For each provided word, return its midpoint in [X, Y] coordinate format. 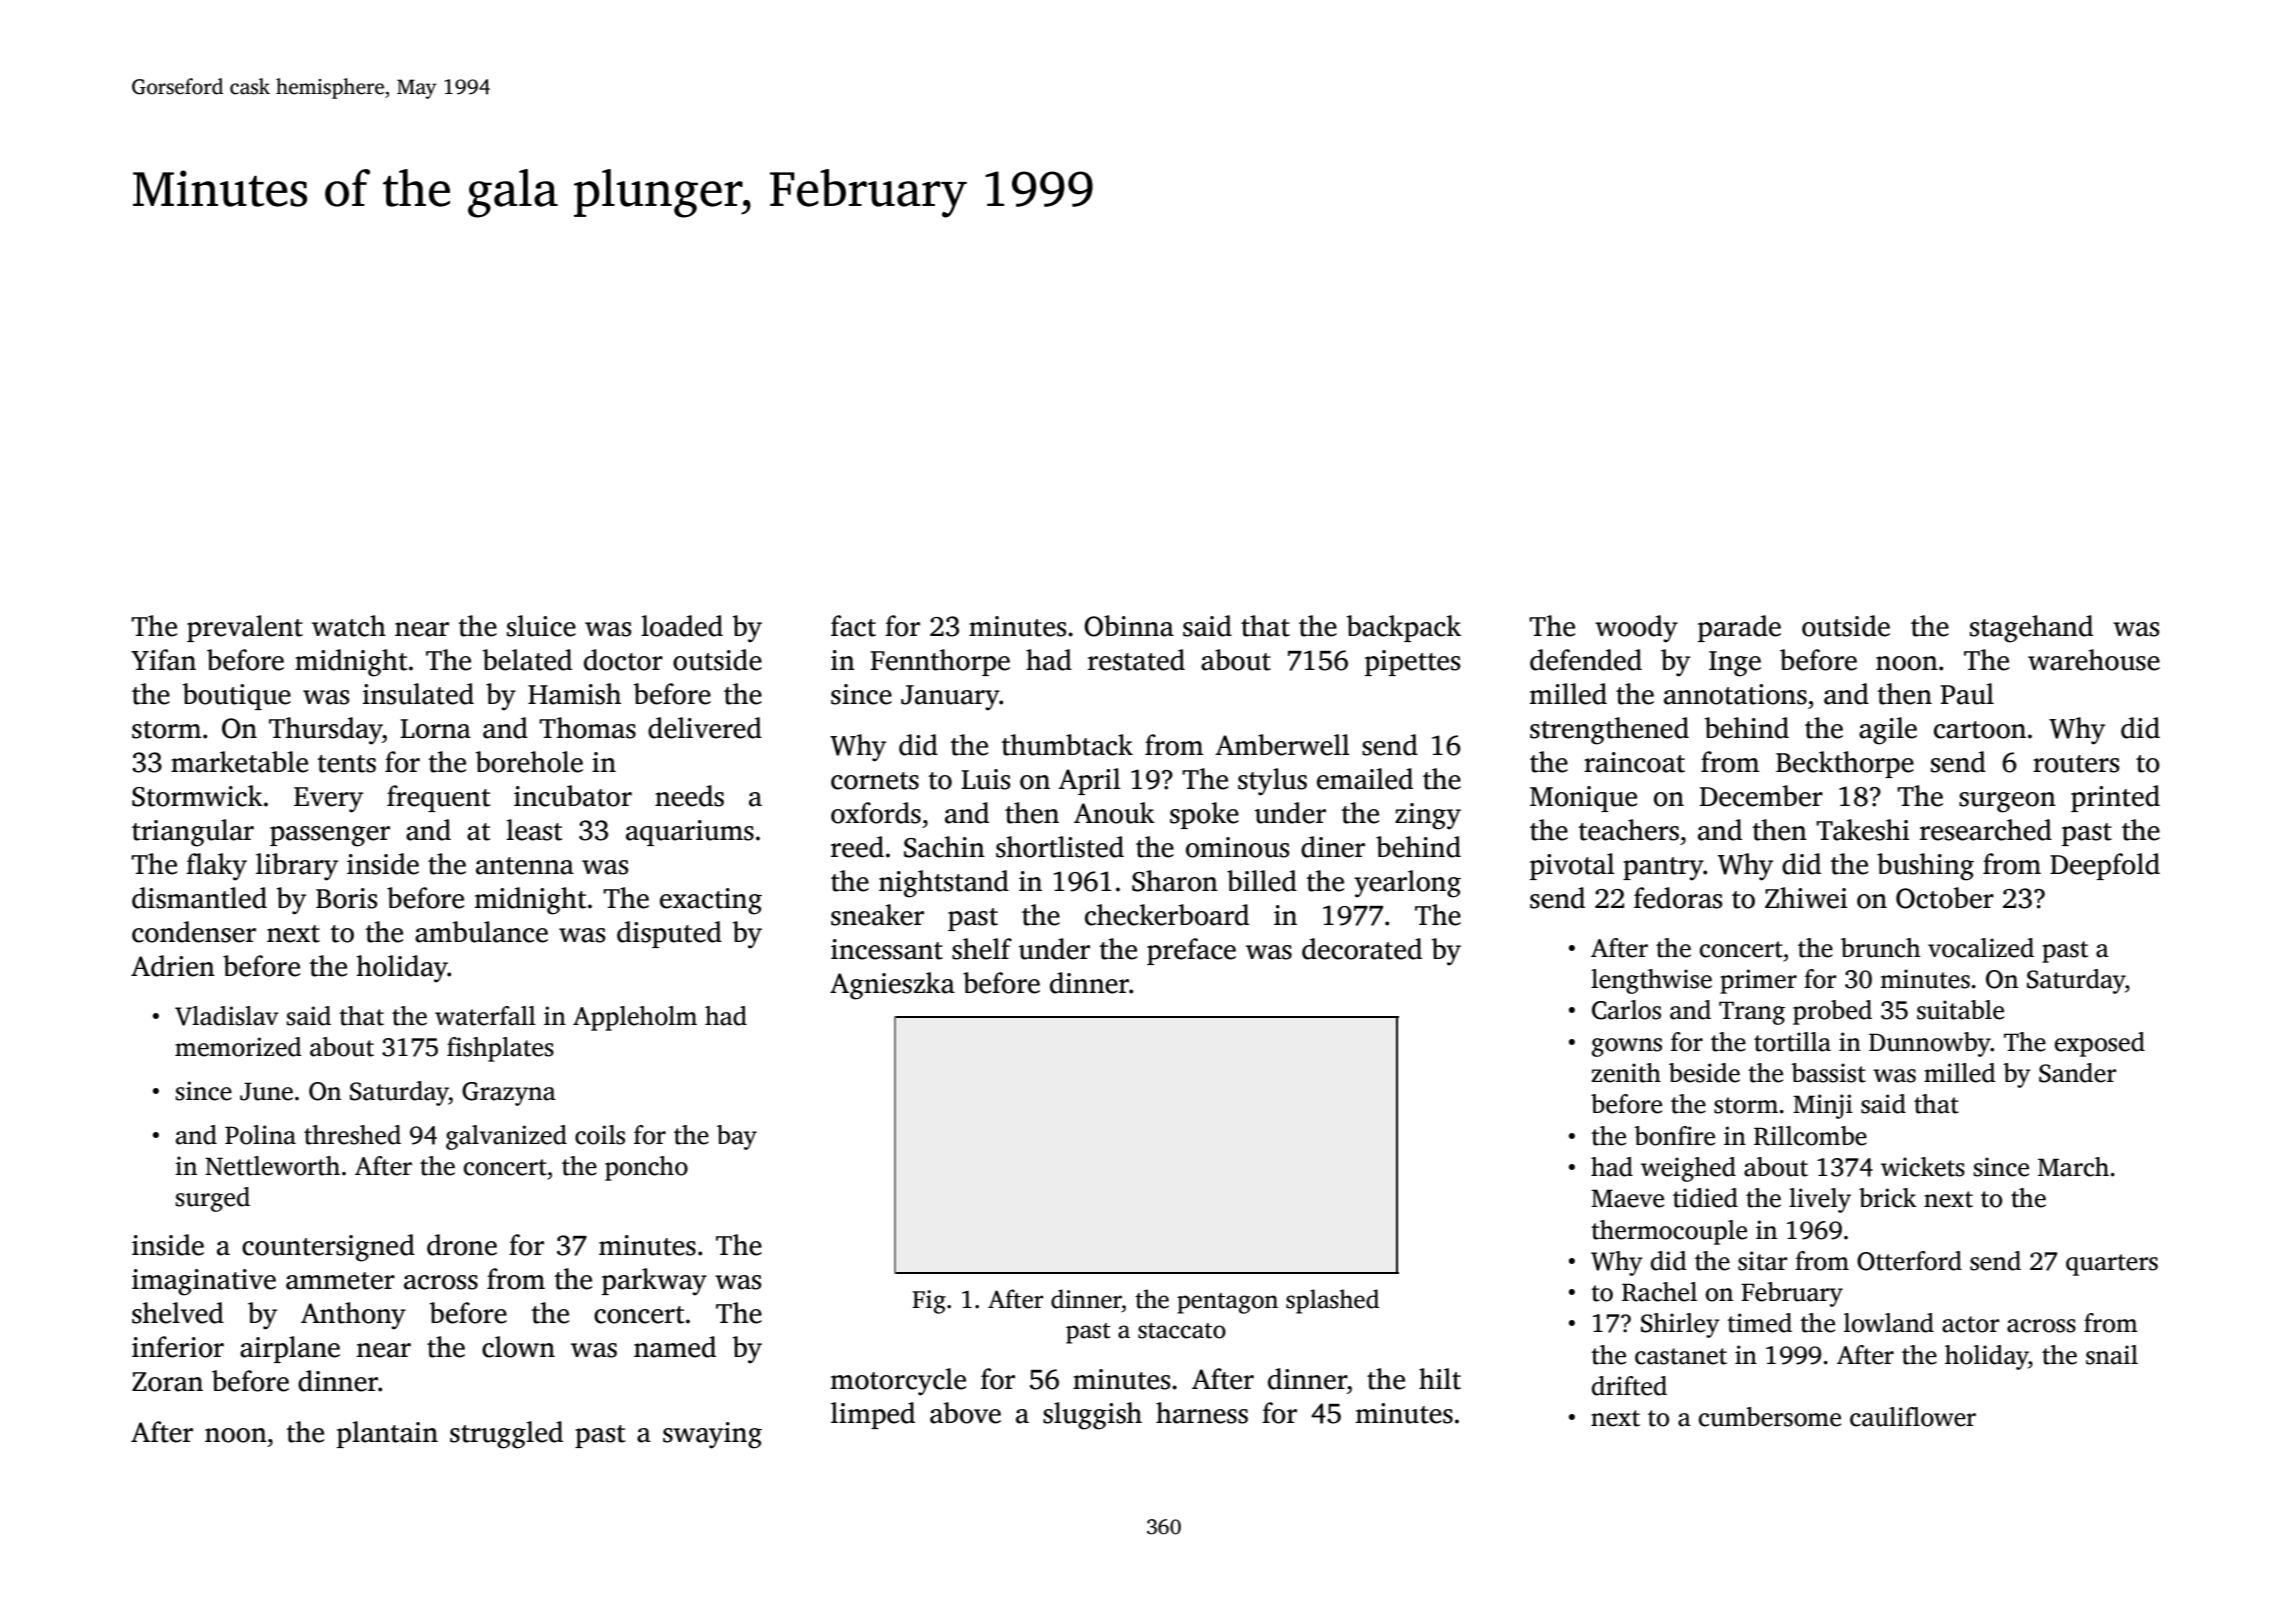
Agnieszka [892, 986]
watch [349, 626]
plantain [387, 1434]
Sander [2077, 1073]
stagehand [2031, 629]
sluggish [1092, 1416]
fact [853, 626]
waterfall [485, 1016]
